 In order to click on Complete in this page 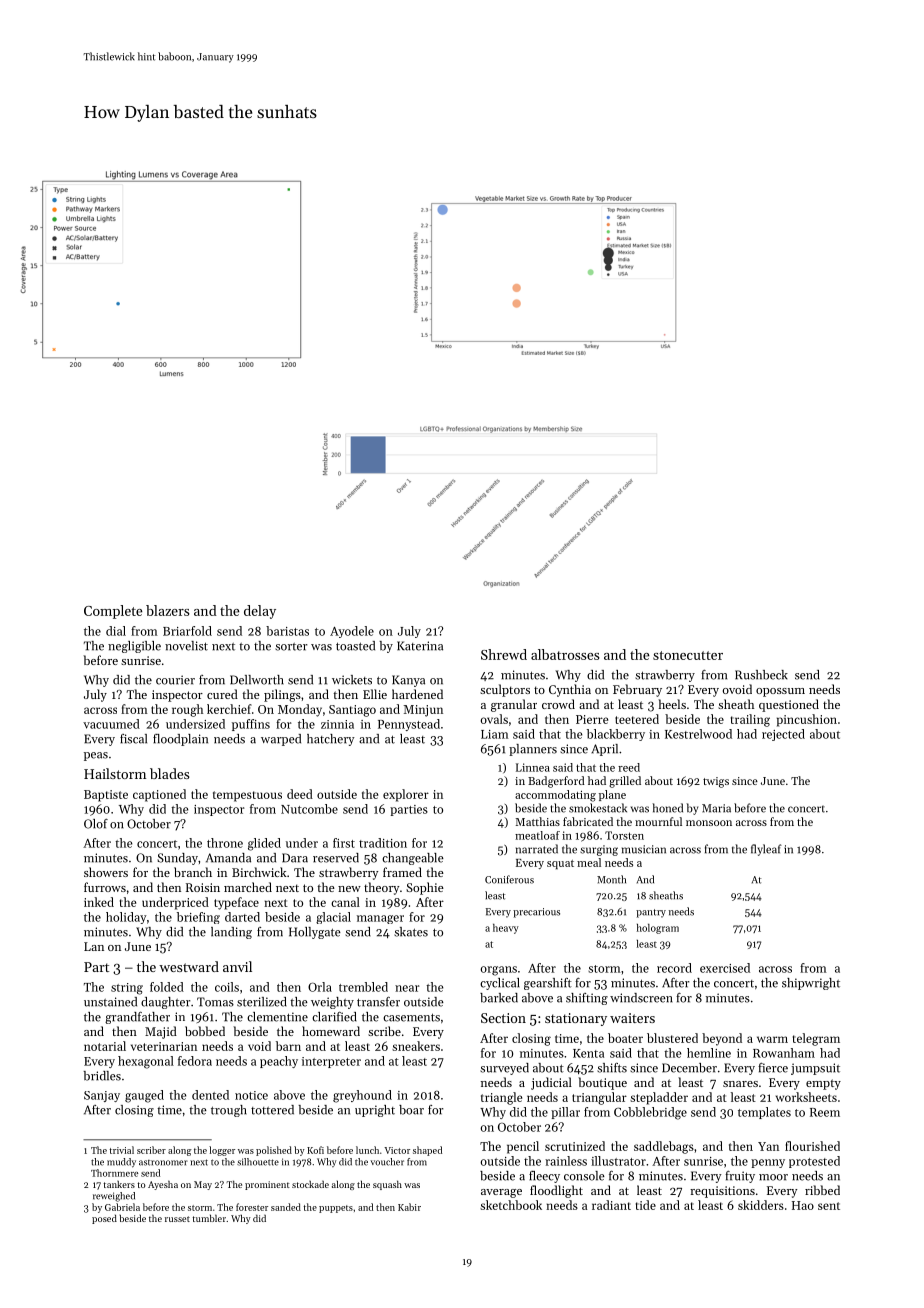, I will do `click(113, 612)`.
